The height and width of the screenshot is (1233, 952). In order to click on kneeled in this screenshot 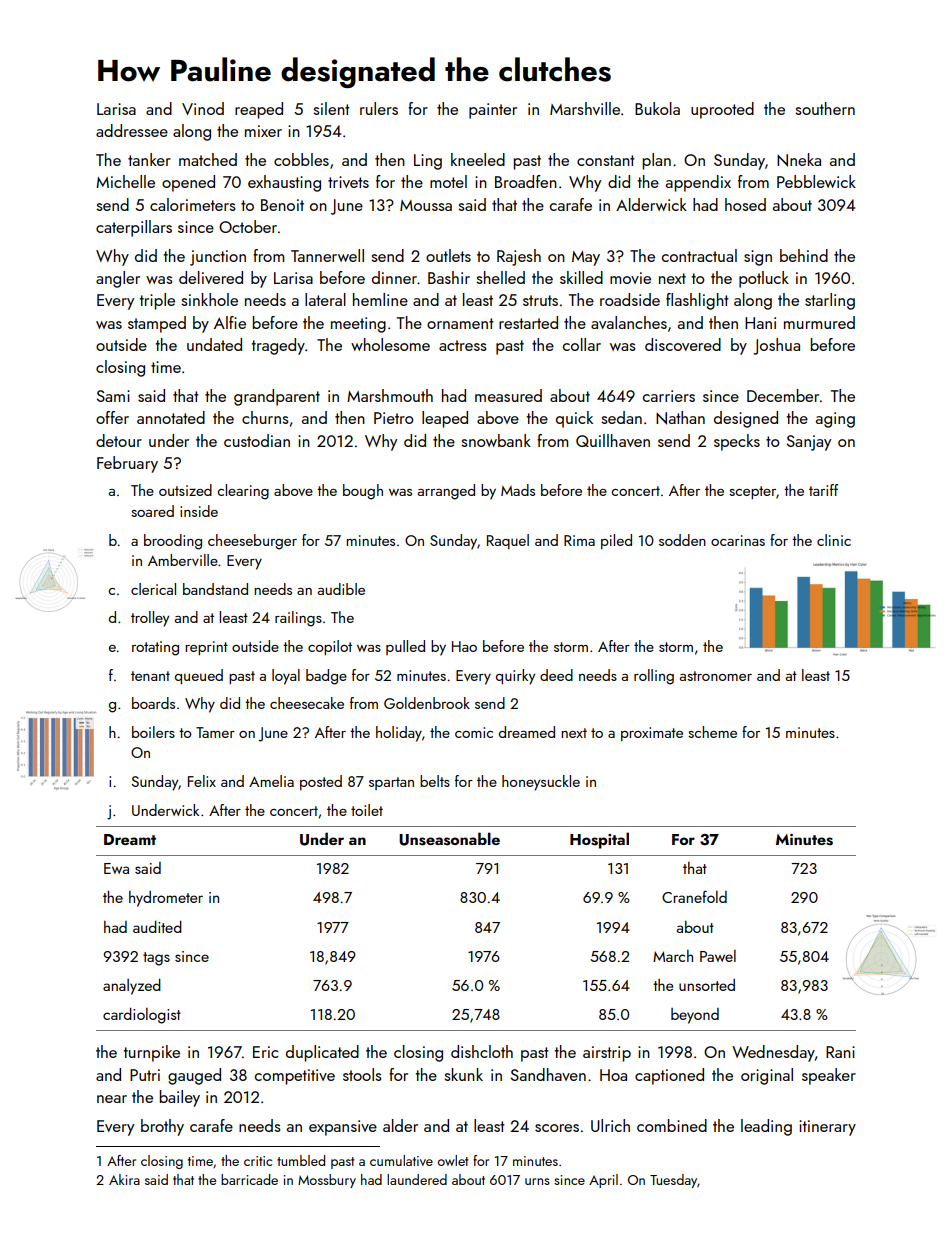, I will do `click(478, 159)`.
